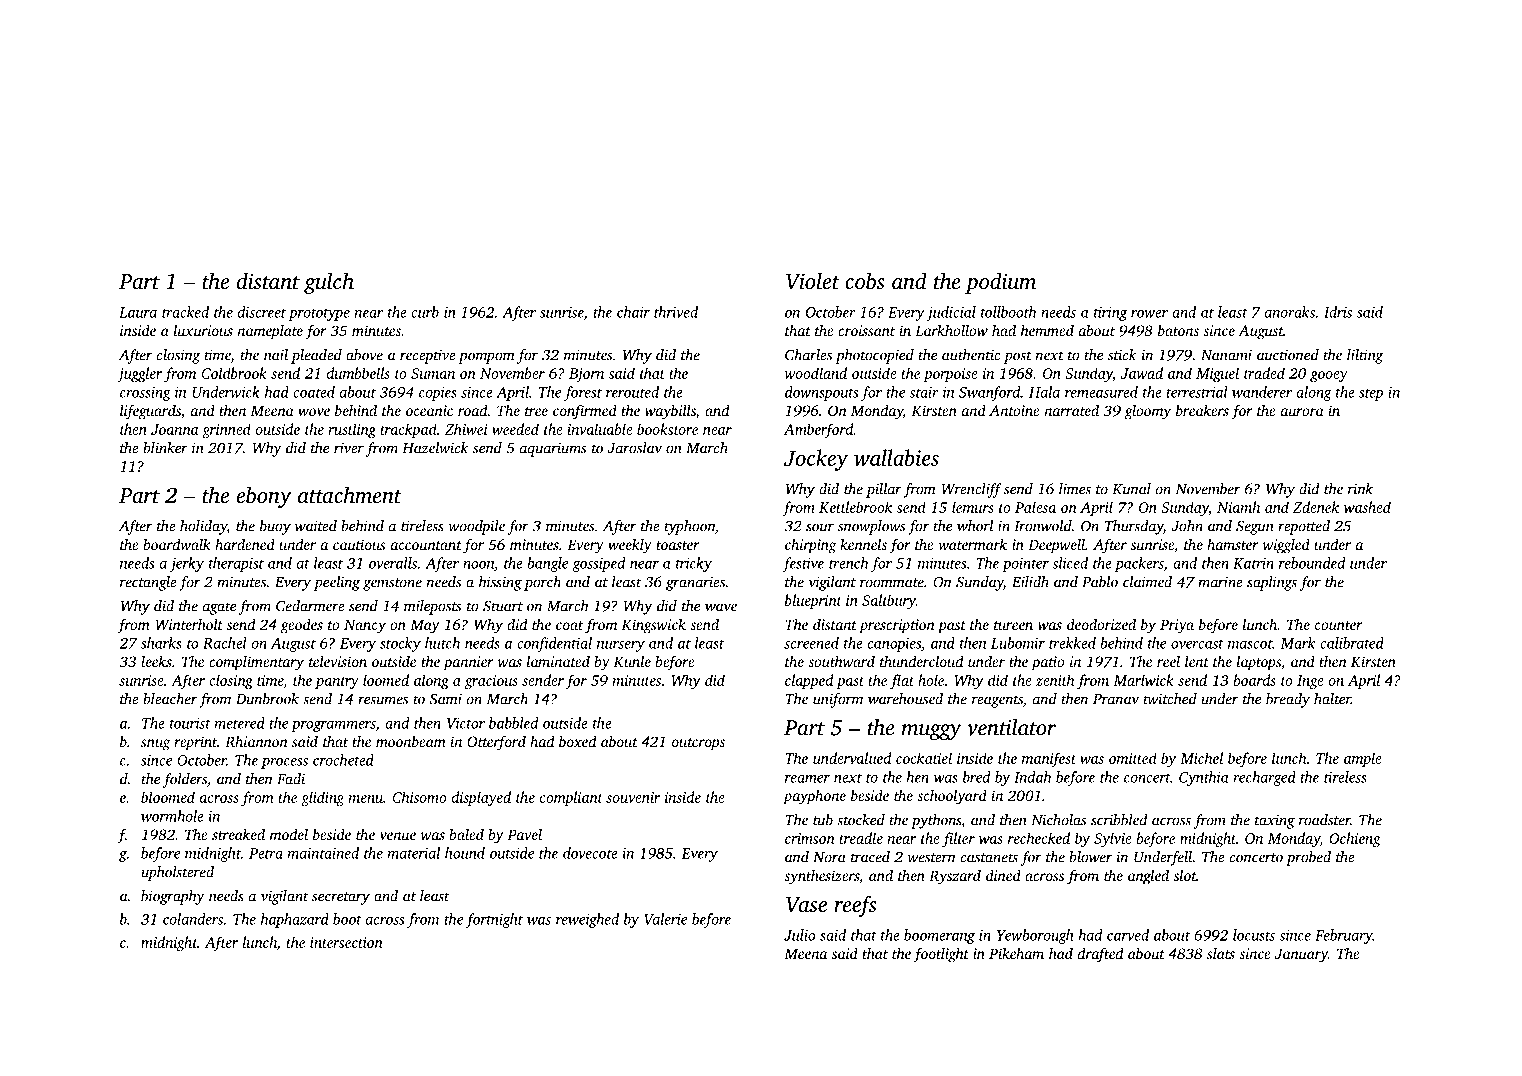 The image size is (1522, 1076). I want to click on boxed, so click(577, 741).
